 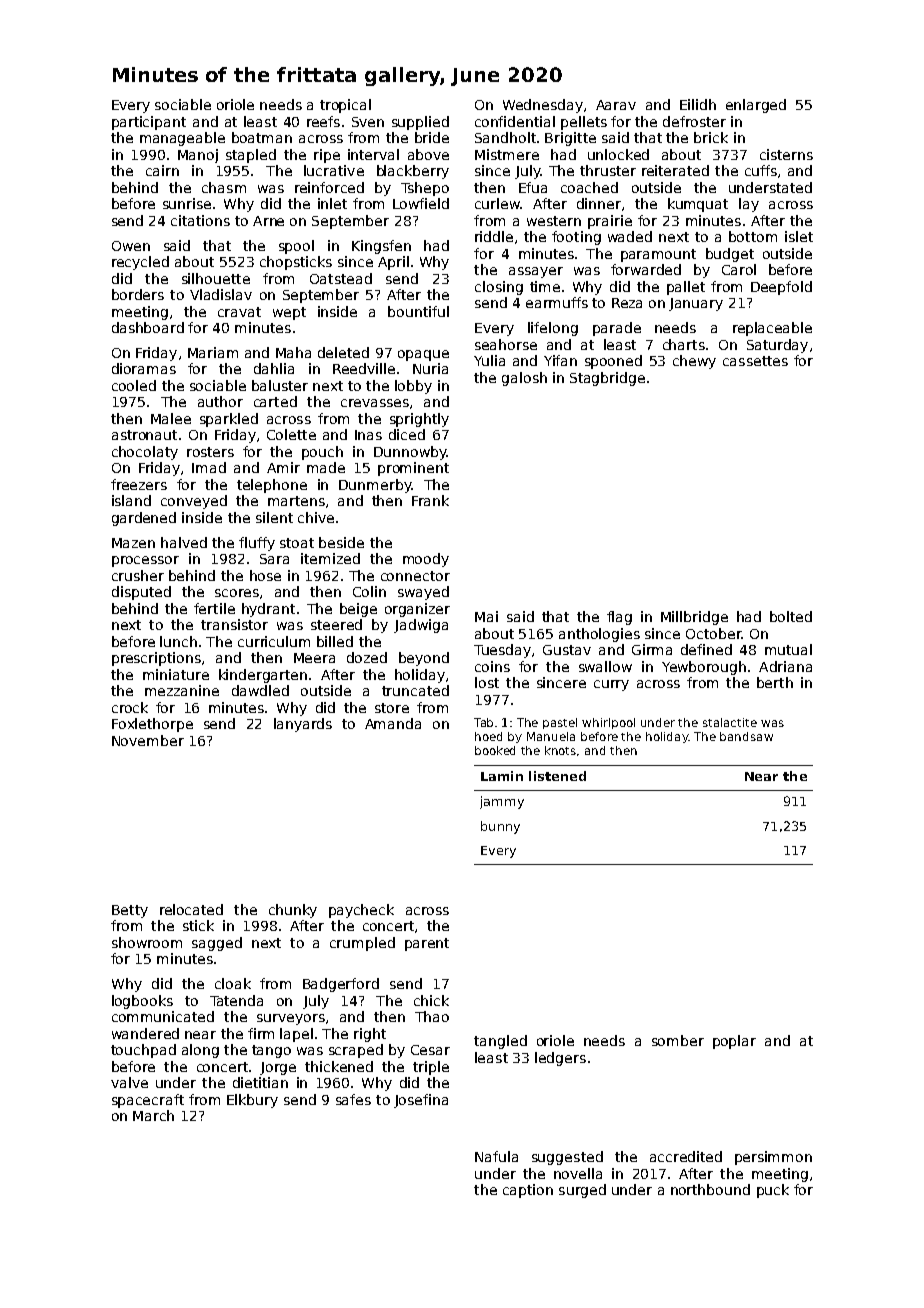 What do you see at coordinates (506, 344) in the page?
I see `seahorse` at bounding box center [506, 344].
